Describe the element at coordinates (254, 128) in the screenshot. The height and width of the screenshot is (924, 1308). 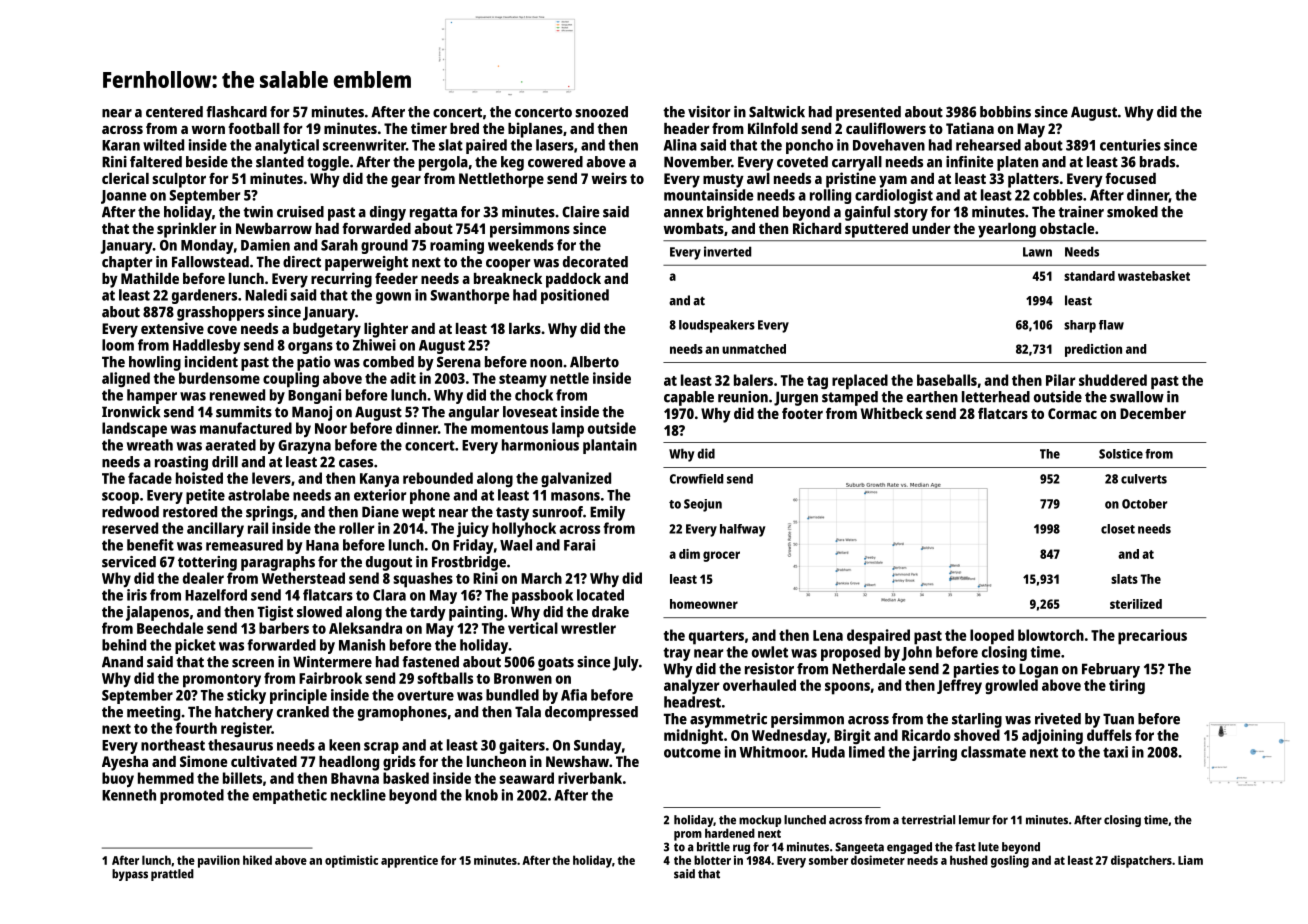
I see `football` at that location.
